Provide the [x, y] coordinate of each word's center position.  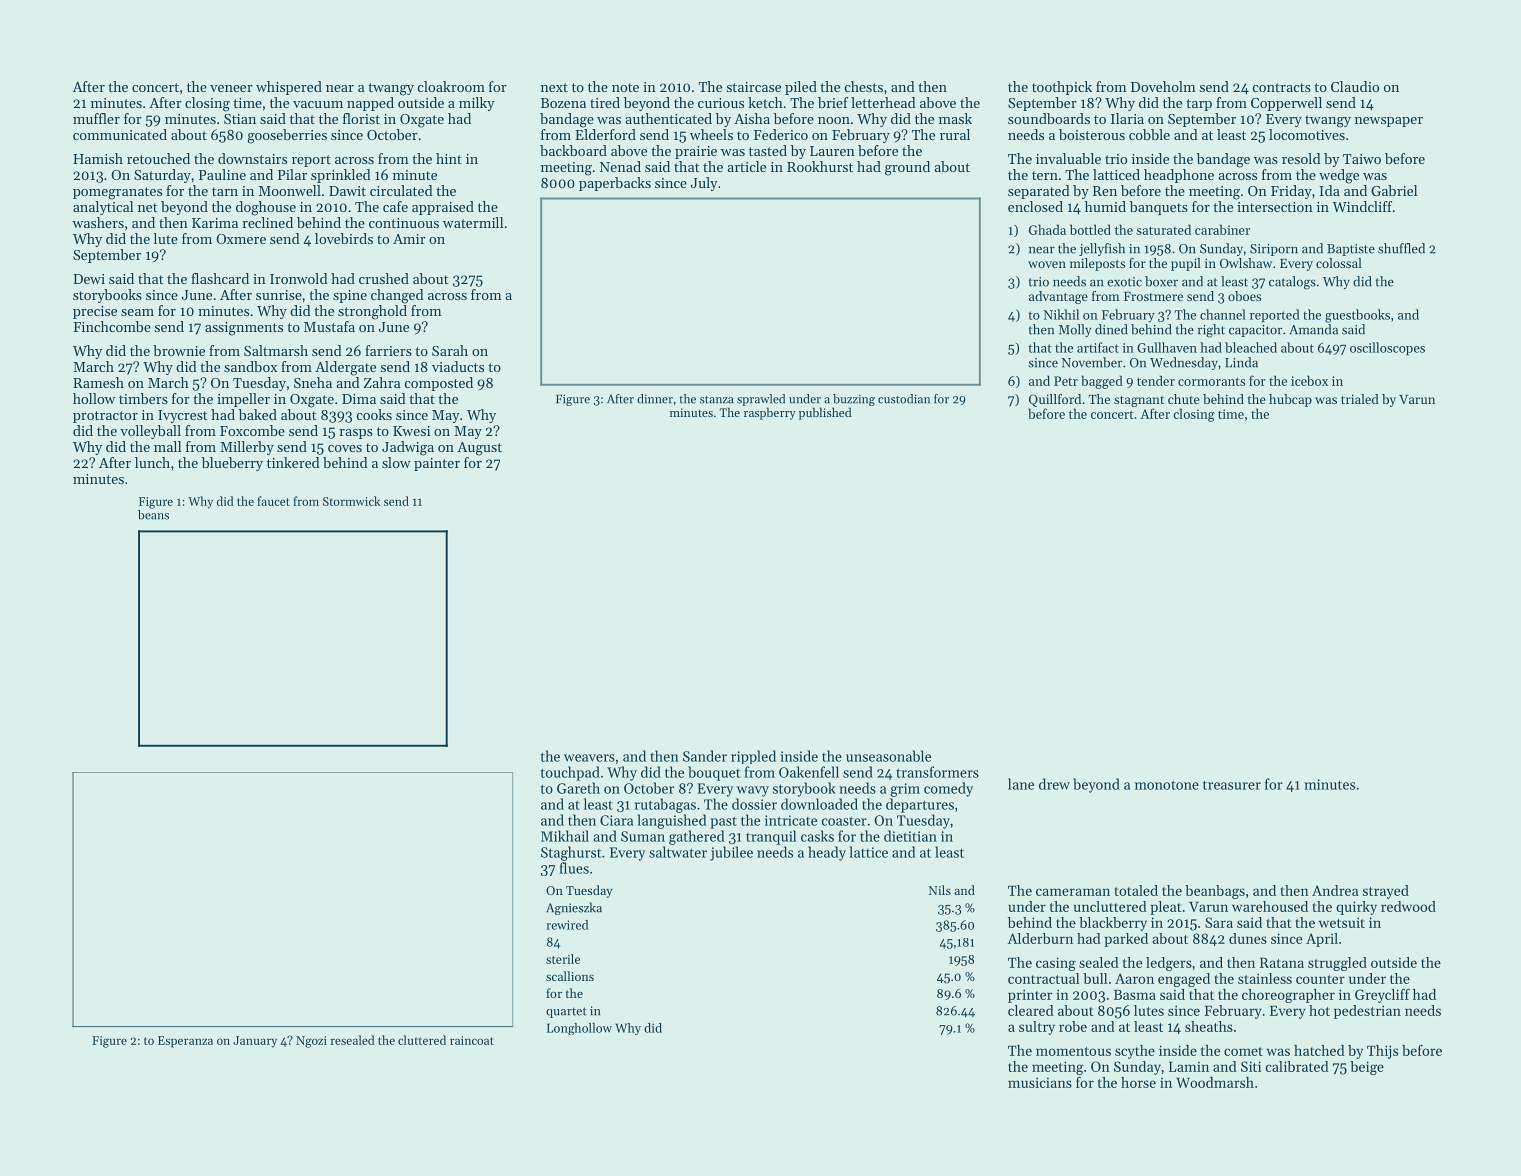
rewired [567, 925]
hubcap [1290, 400]
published [825, 413]
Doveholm [1163, 86]
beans [153, 515]
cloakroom [451, 86]
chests [864, 86]
